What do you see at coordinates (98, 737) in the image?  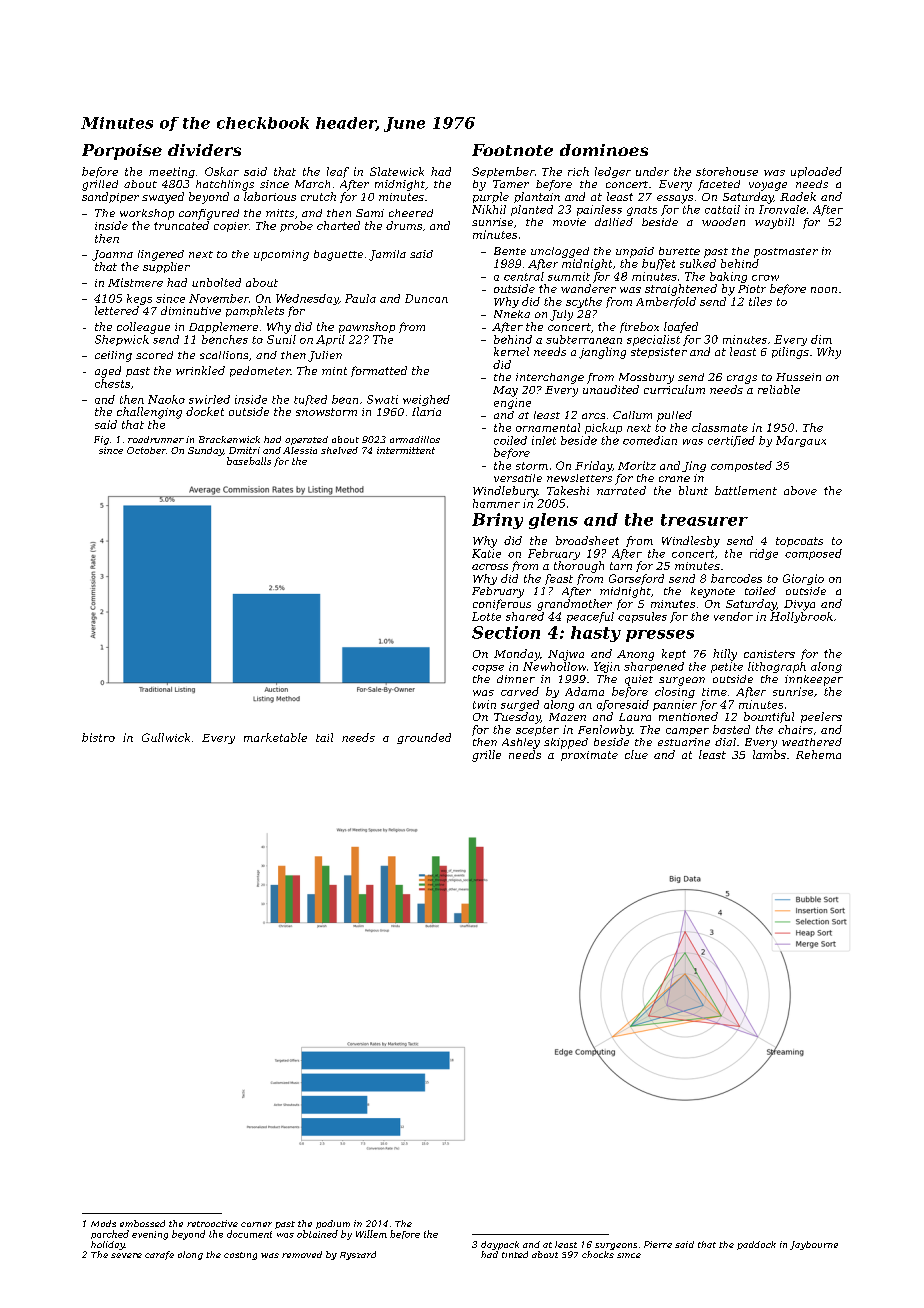 I see `bistro` at bounding box center [98, 737].
